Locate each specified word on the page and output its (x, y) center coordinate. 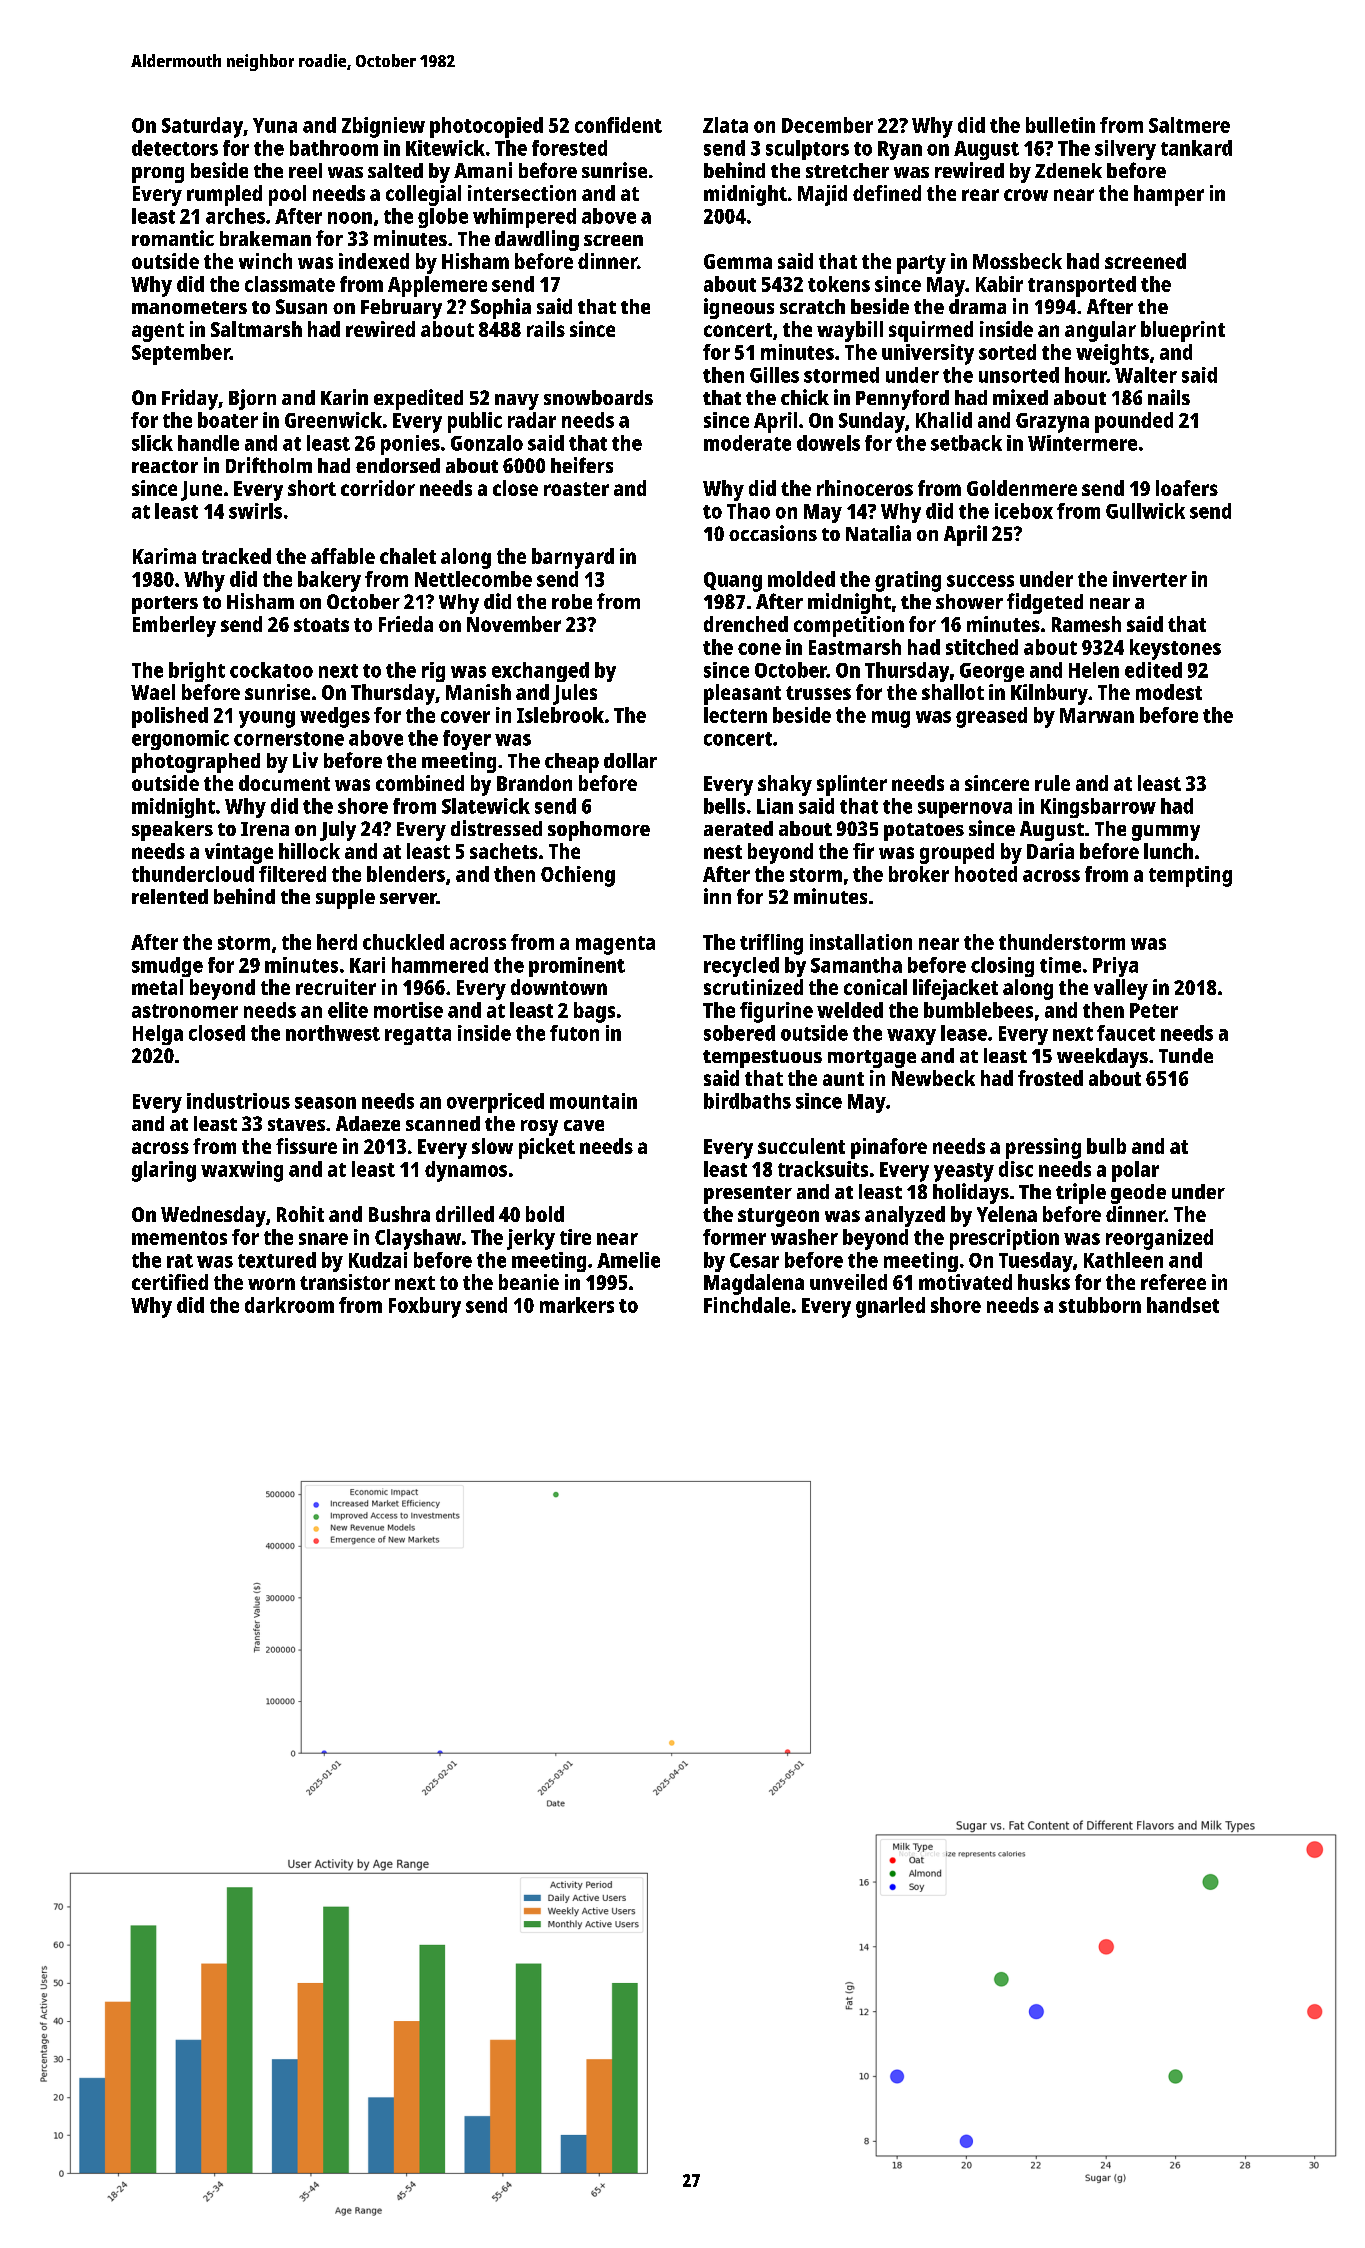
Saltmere (1189, 125)
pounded (1134, 422)
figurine (776, 1012)
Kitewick (445, 148)
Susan (301, 306)
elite (348, 1010)
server (408, 898)
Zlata (725, 125)
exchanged (540, 672)
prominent (577, 967)
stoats (321, 625)
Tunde (1186, 1055)
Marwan (1097, 715)
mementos (179, 1238)
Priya (1115, 967)
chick (805, 397)
